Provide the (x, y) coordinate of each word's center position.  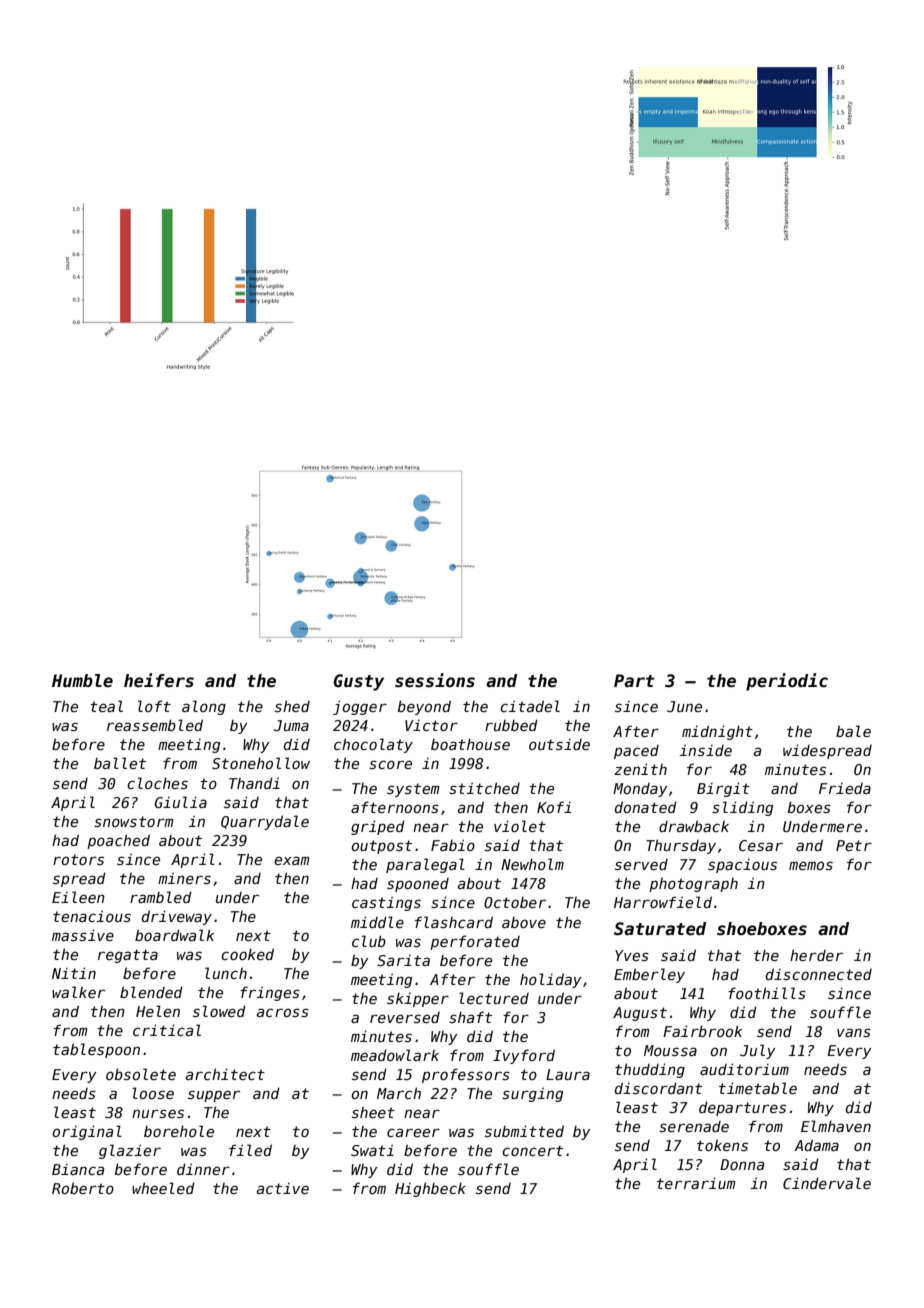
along (204, 707)
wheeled (163, 1188)
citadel (530, 706)
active (283, 1188)
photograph (693, 885)
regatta (128, 956)
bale (853, 731)
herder (816, 955)
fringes (270, 993)
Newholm (532, 864)
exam (291, 860)
